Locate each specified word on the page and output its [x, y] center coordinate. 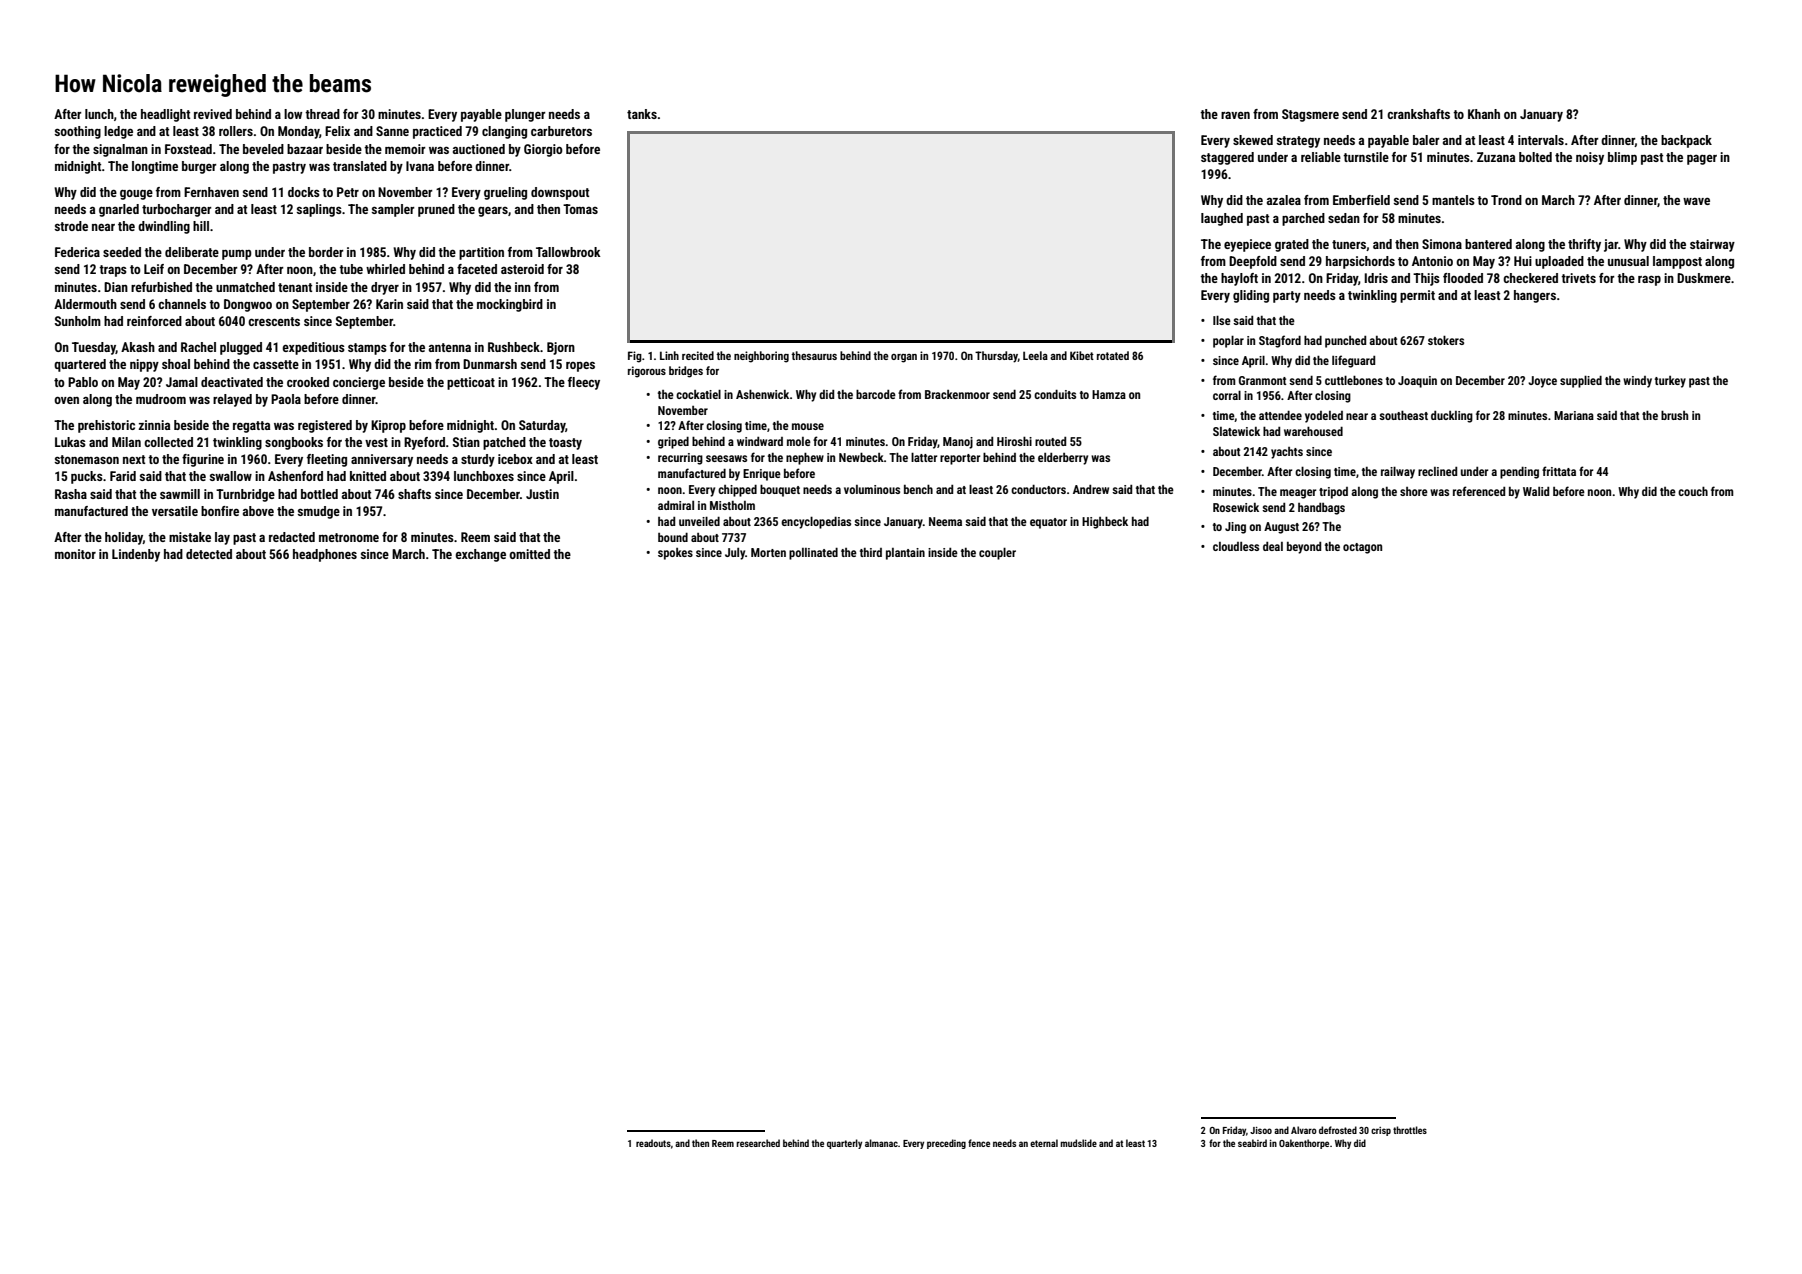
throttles [1410, 1130]
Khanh [1484, 114]
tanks [642, 114]
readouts [653, 1143]
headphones [325, 555]
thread [322, 114]
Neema [945, 521]
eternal [1044, 1143]
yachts [1287, 453]
